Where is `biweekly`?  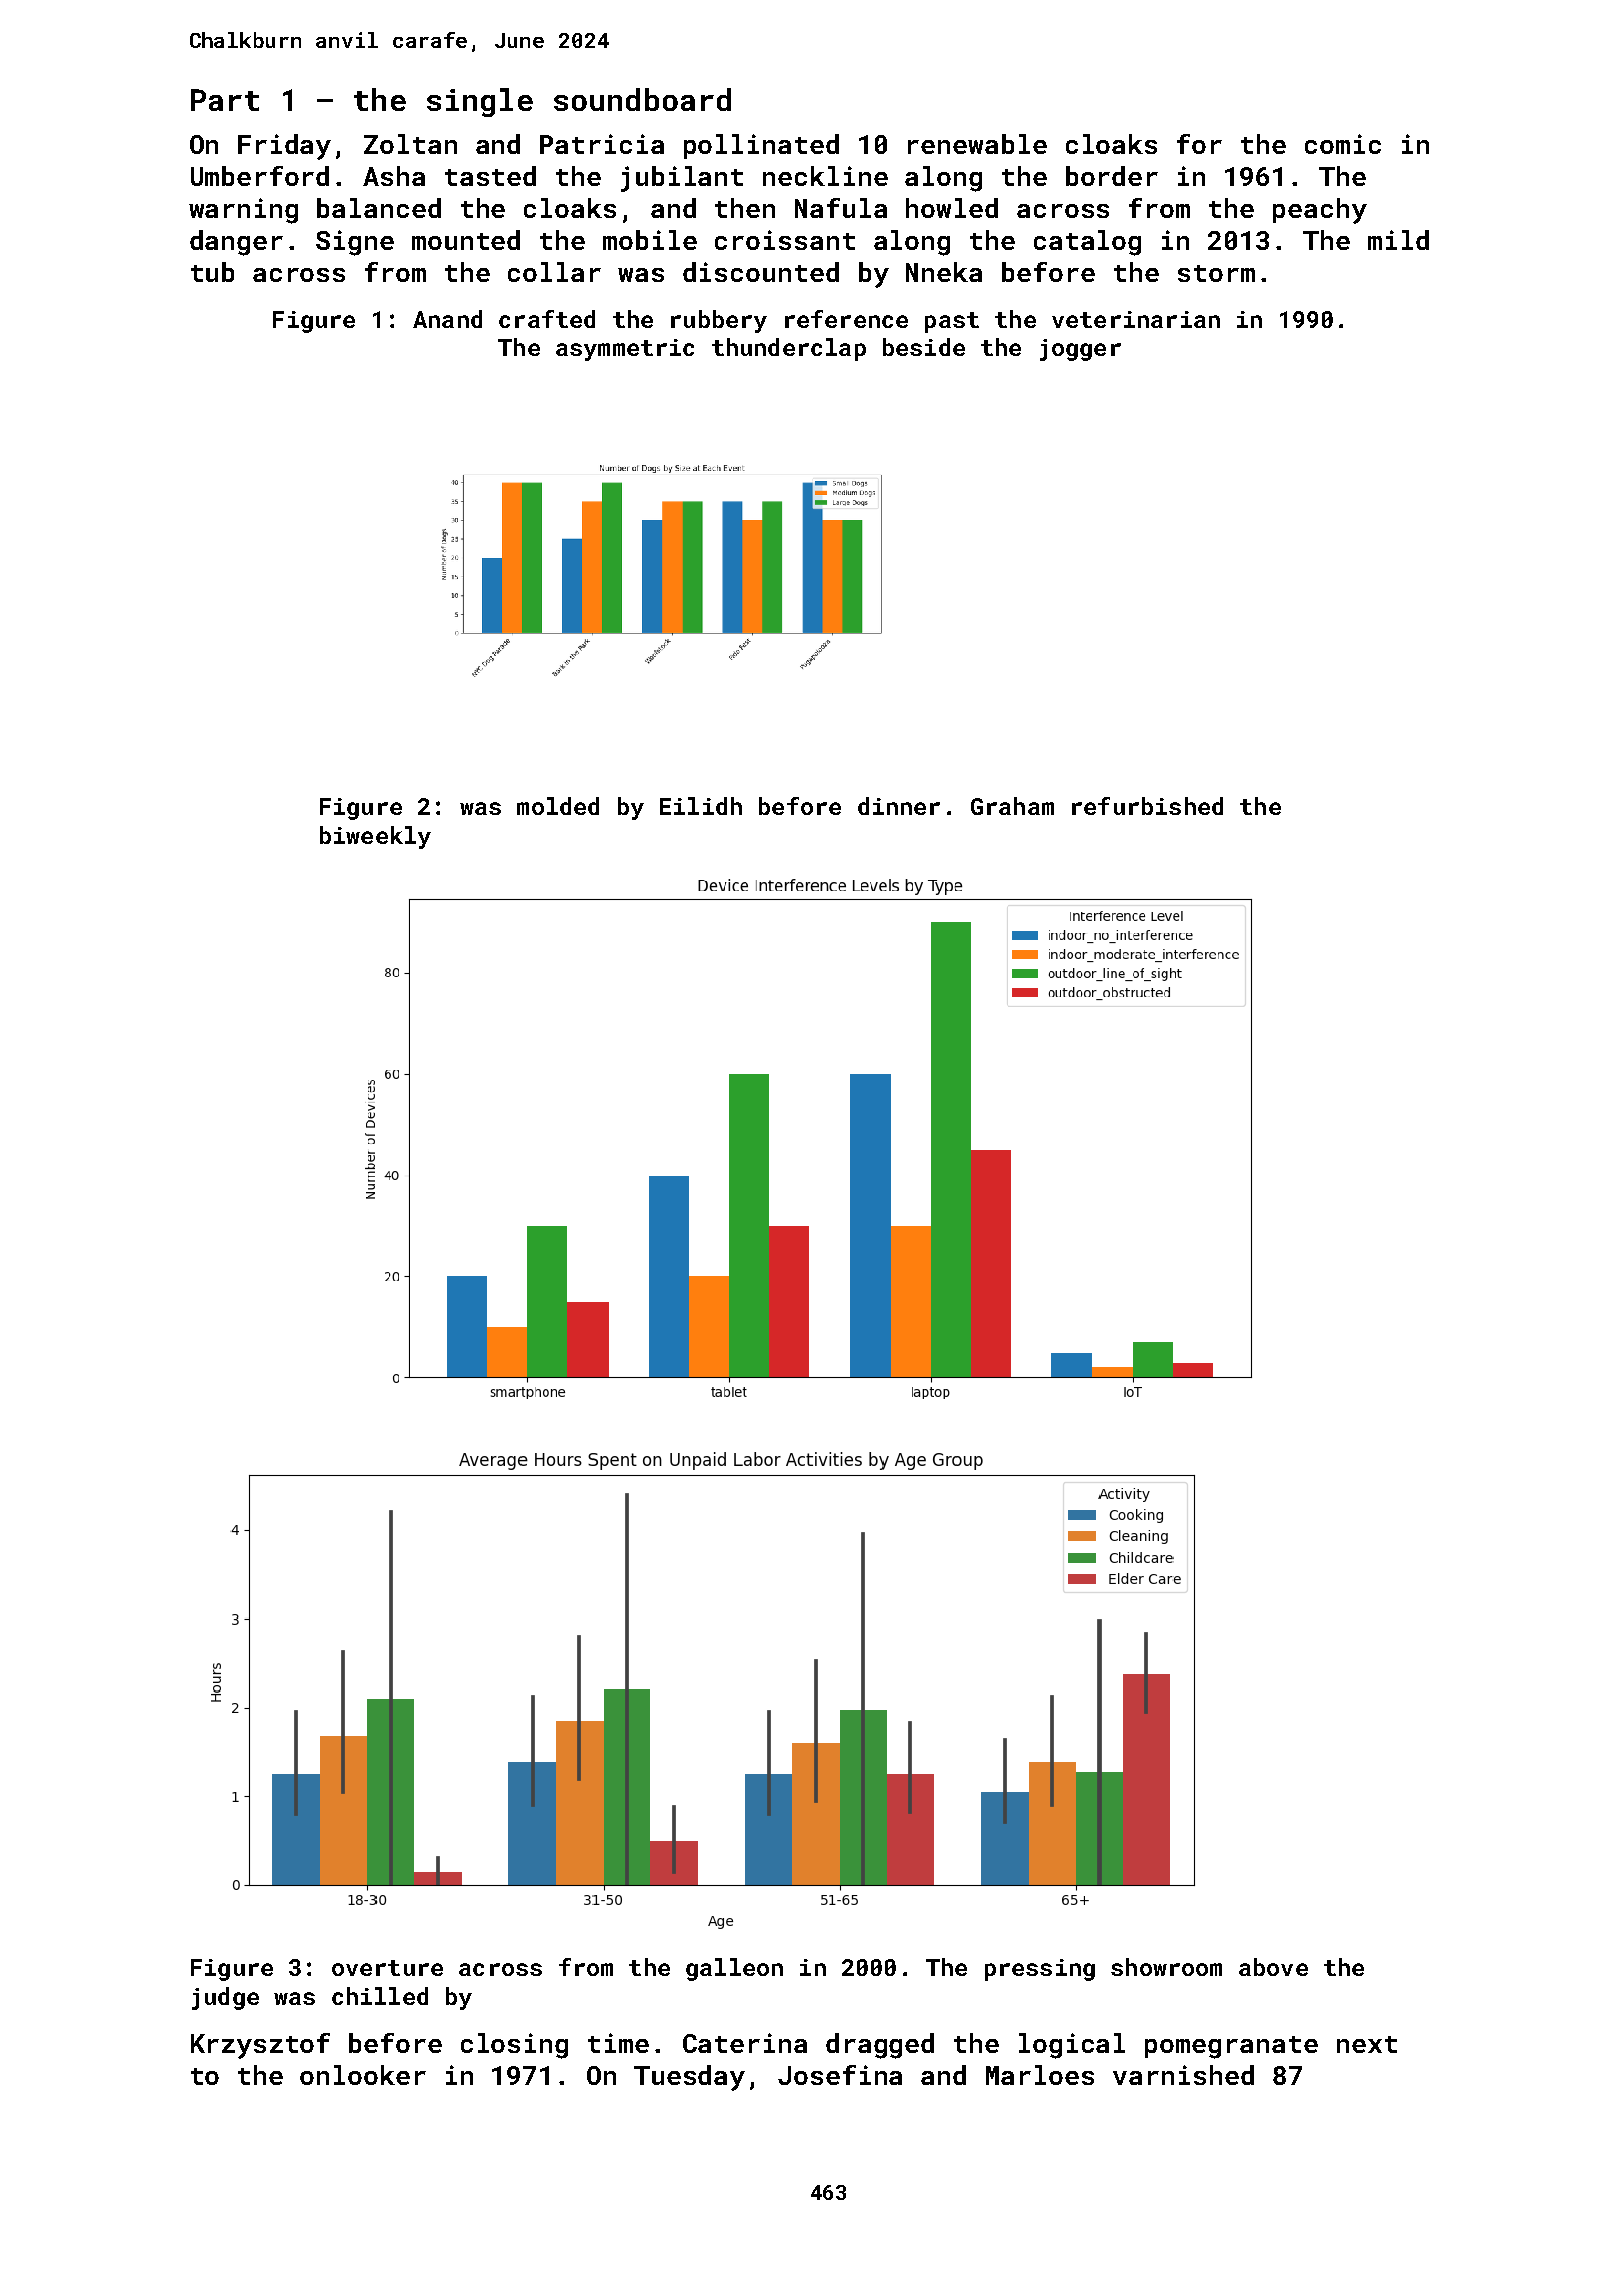 biweekly is located at coordinates (375, 837).
